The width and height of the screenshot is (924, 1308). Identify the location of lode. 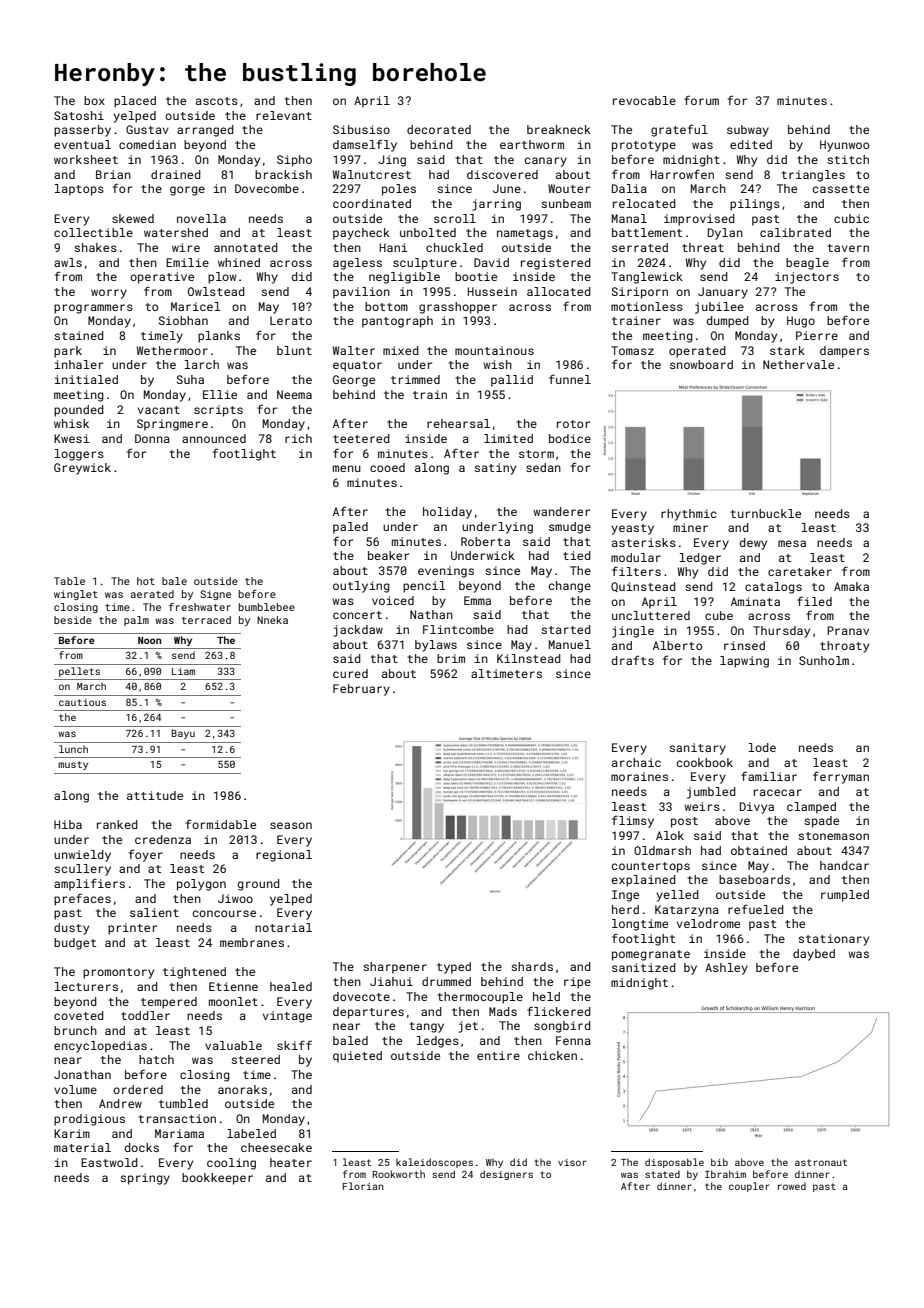
(762, 747).
